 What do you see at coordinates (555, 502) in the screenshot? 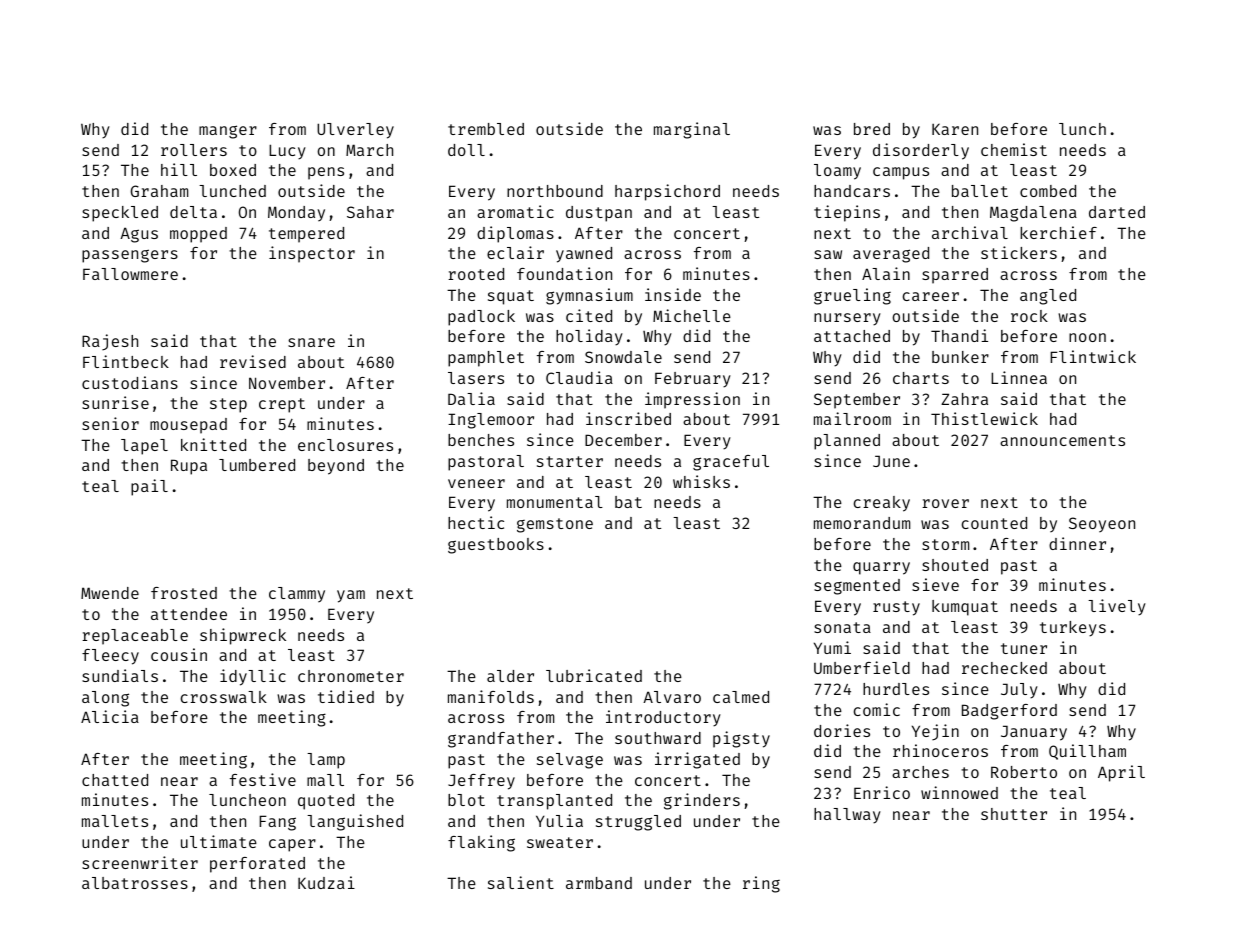
I see `monumental` at bounding box center [555, 502].
